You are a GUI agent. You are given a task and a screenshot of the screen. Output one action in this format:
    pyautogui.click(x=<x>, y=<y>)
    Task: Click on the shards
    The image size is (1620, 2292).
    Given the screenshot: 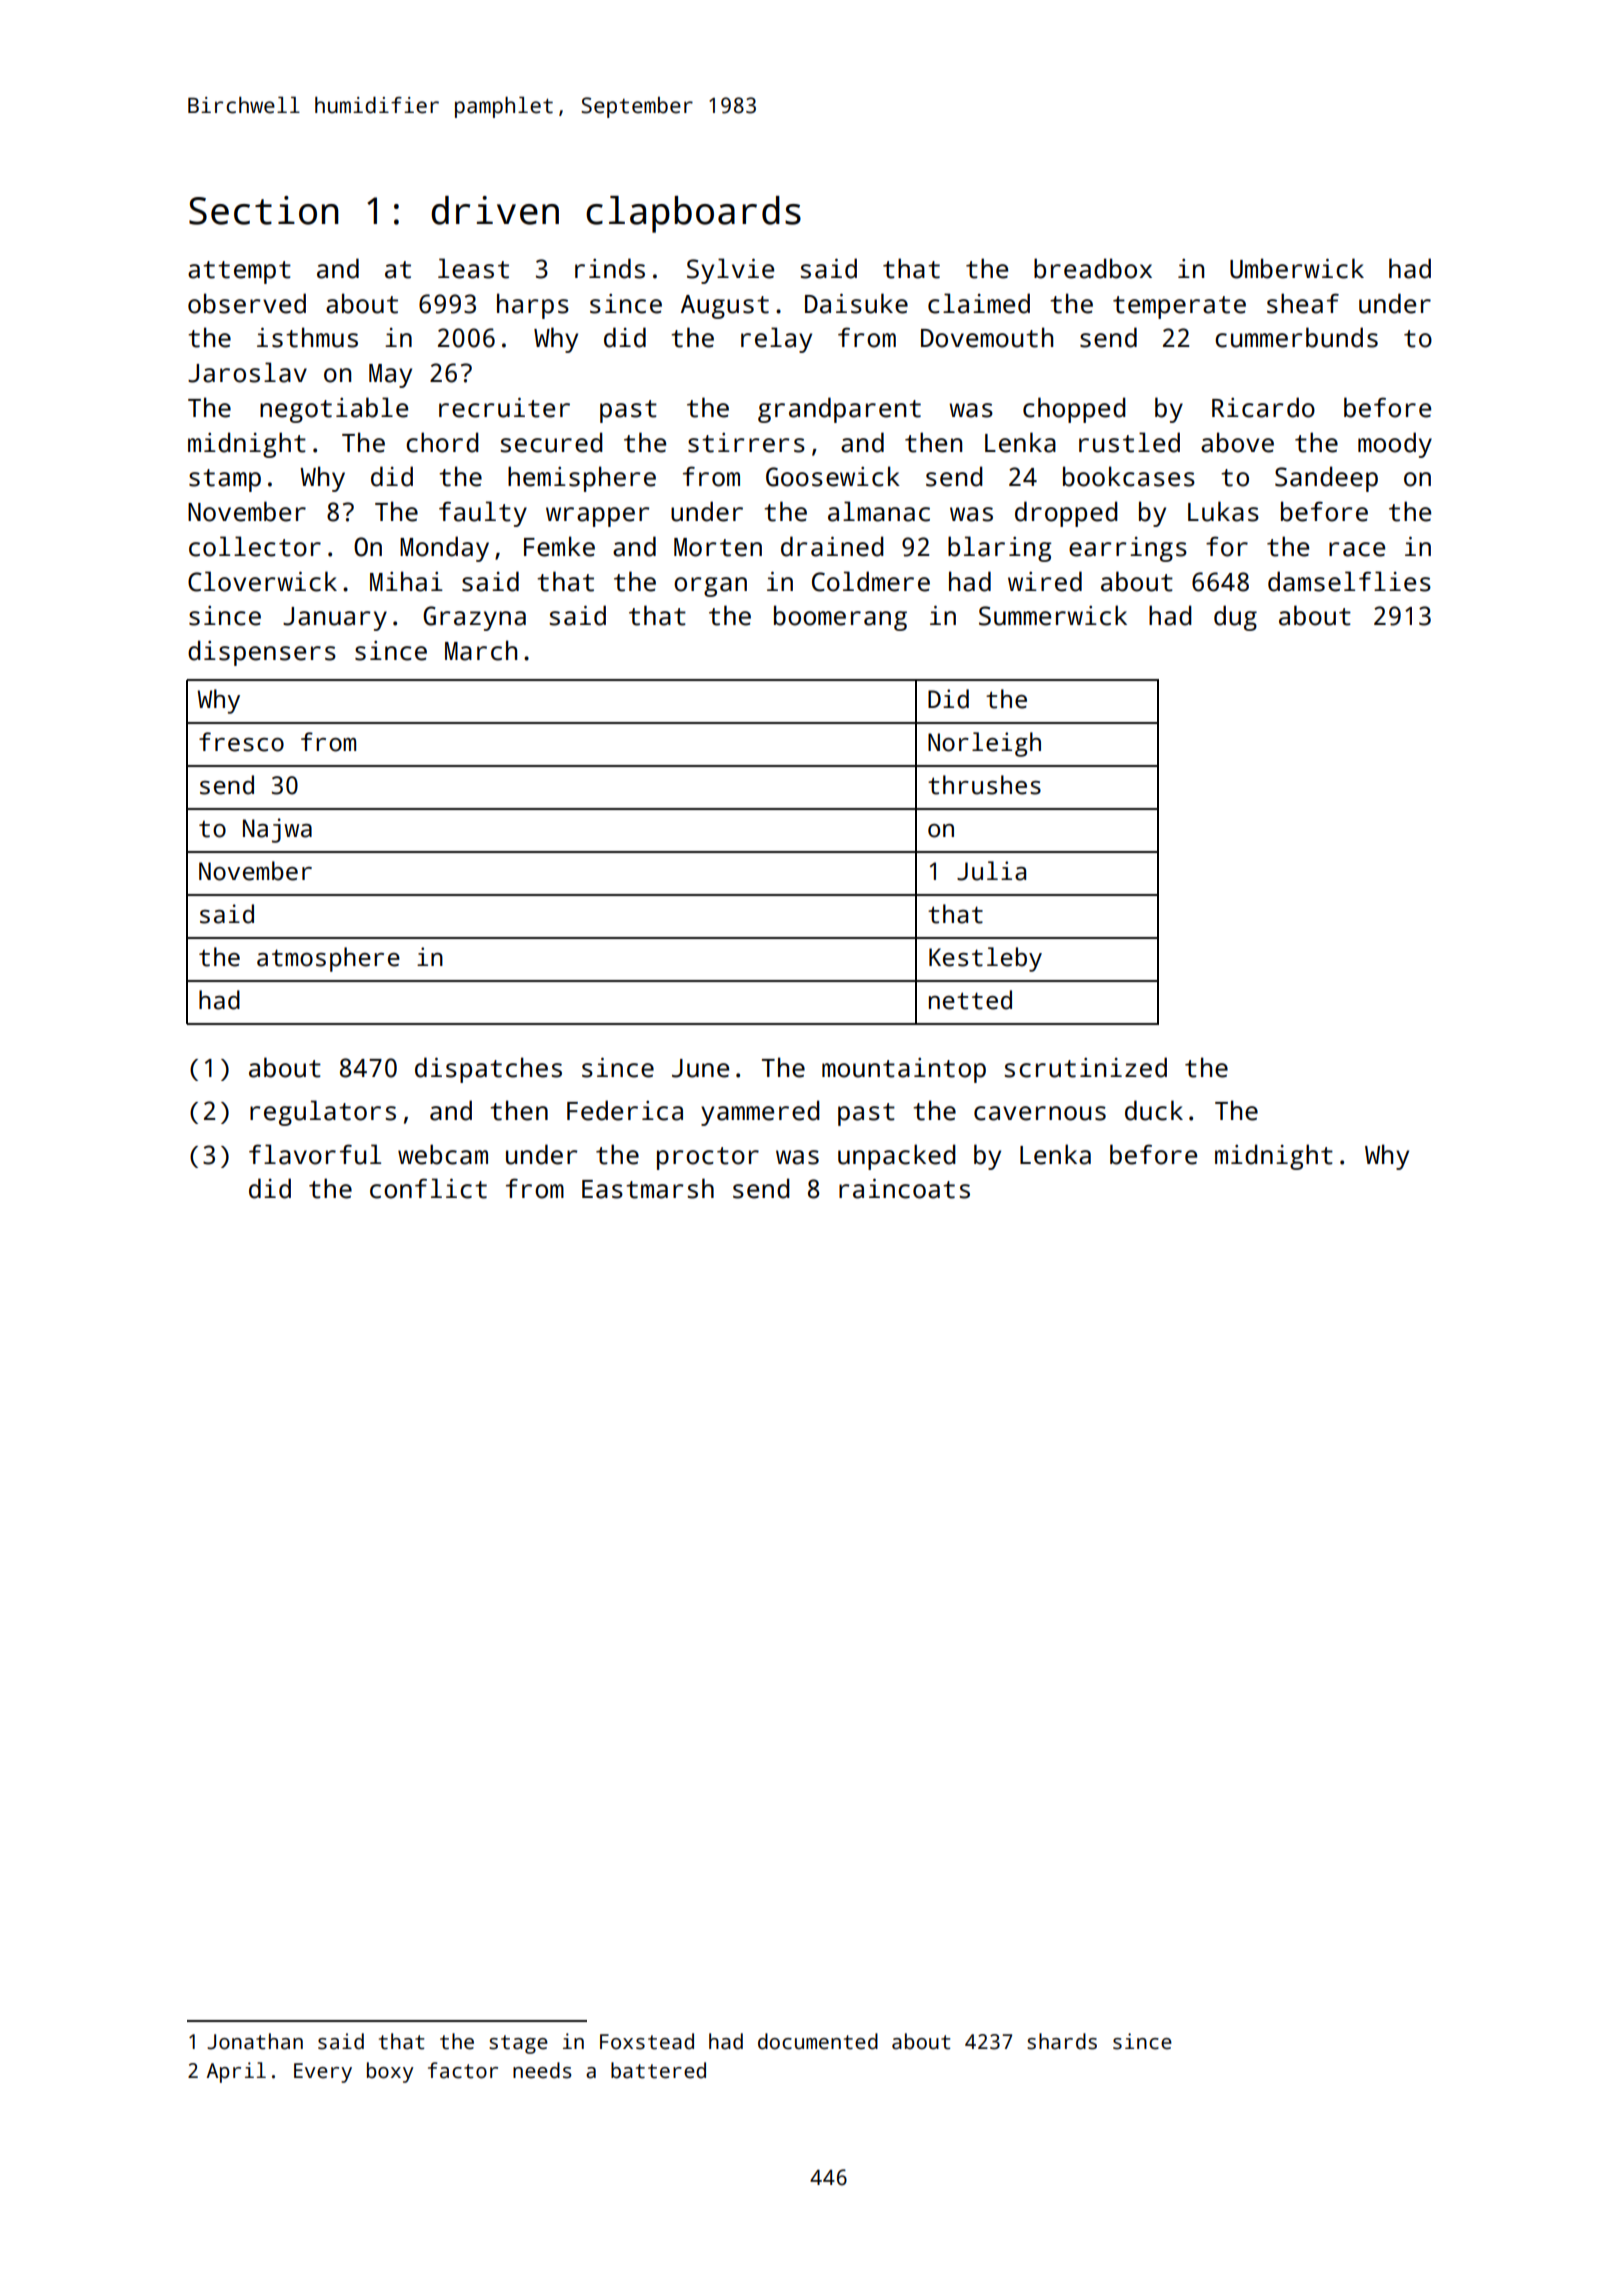 What is the action you would take?
    pyautogui.click(x=1062, y=2041)
